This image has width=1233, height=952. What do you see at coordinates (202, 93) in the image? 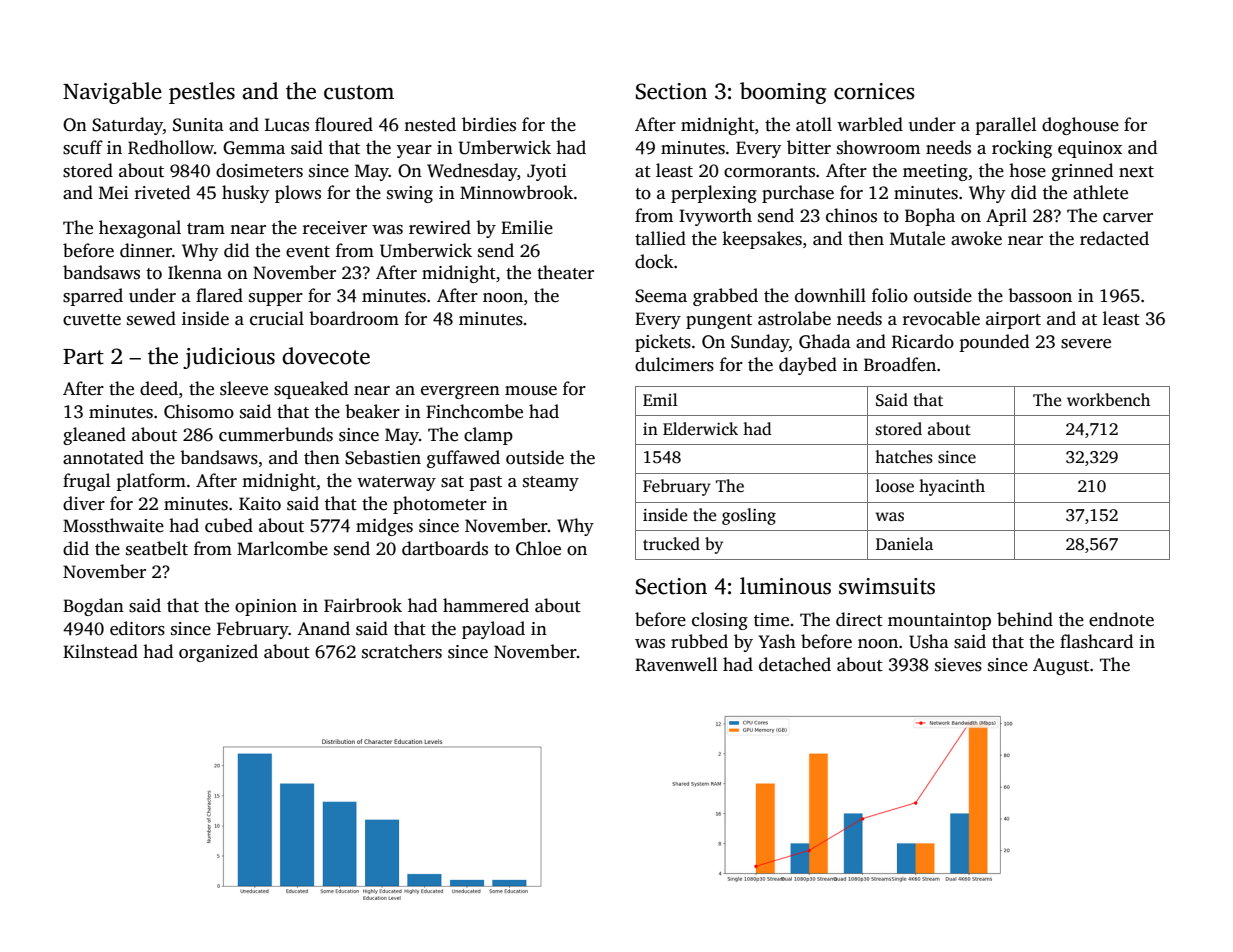
I see `pestles` at bounding box center [202, 93].
